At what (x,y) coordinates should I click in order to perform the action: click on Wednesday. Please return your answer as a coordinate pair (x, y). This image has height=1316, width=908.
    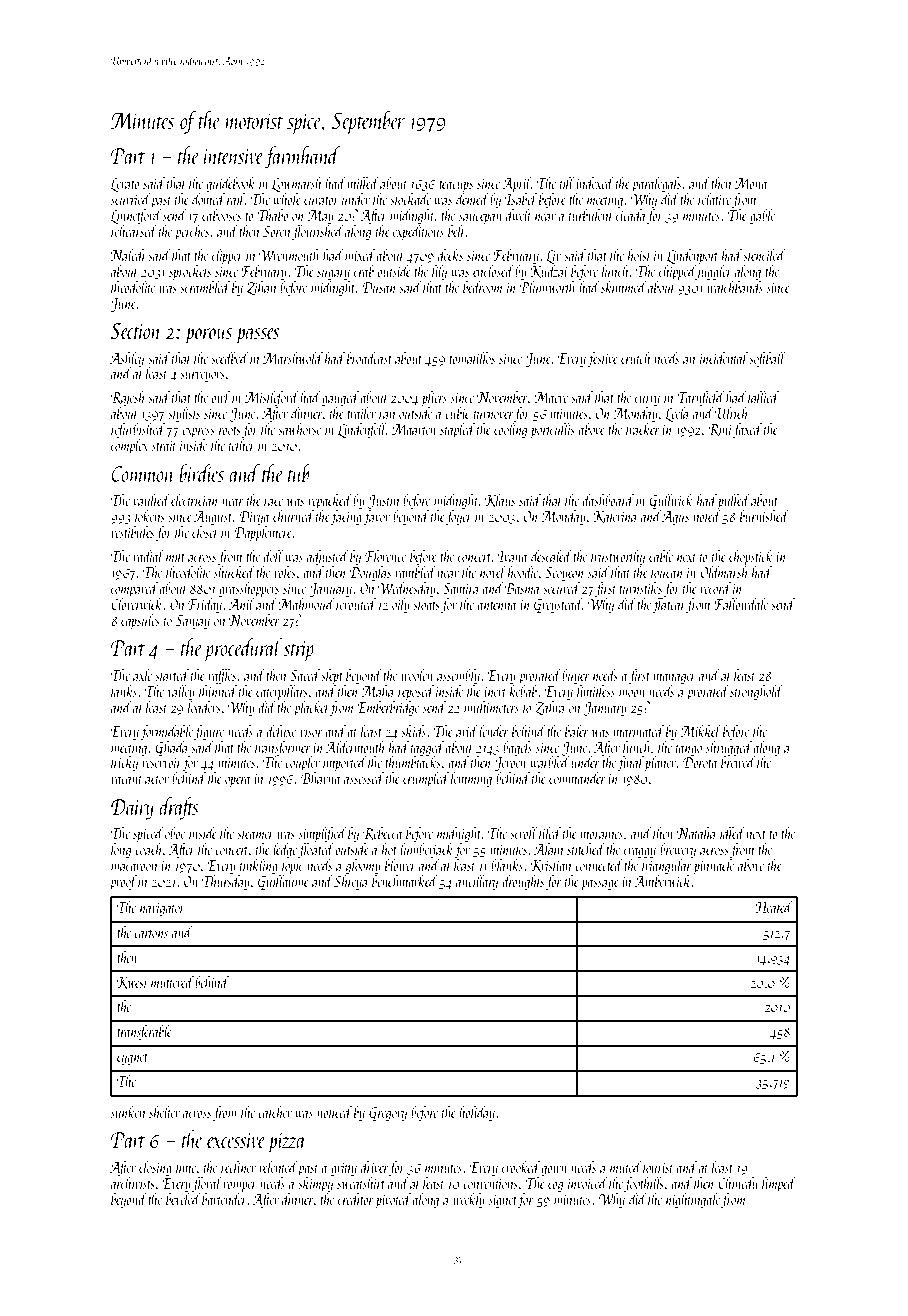
    Looking at the image, I should click on (407, 589).
